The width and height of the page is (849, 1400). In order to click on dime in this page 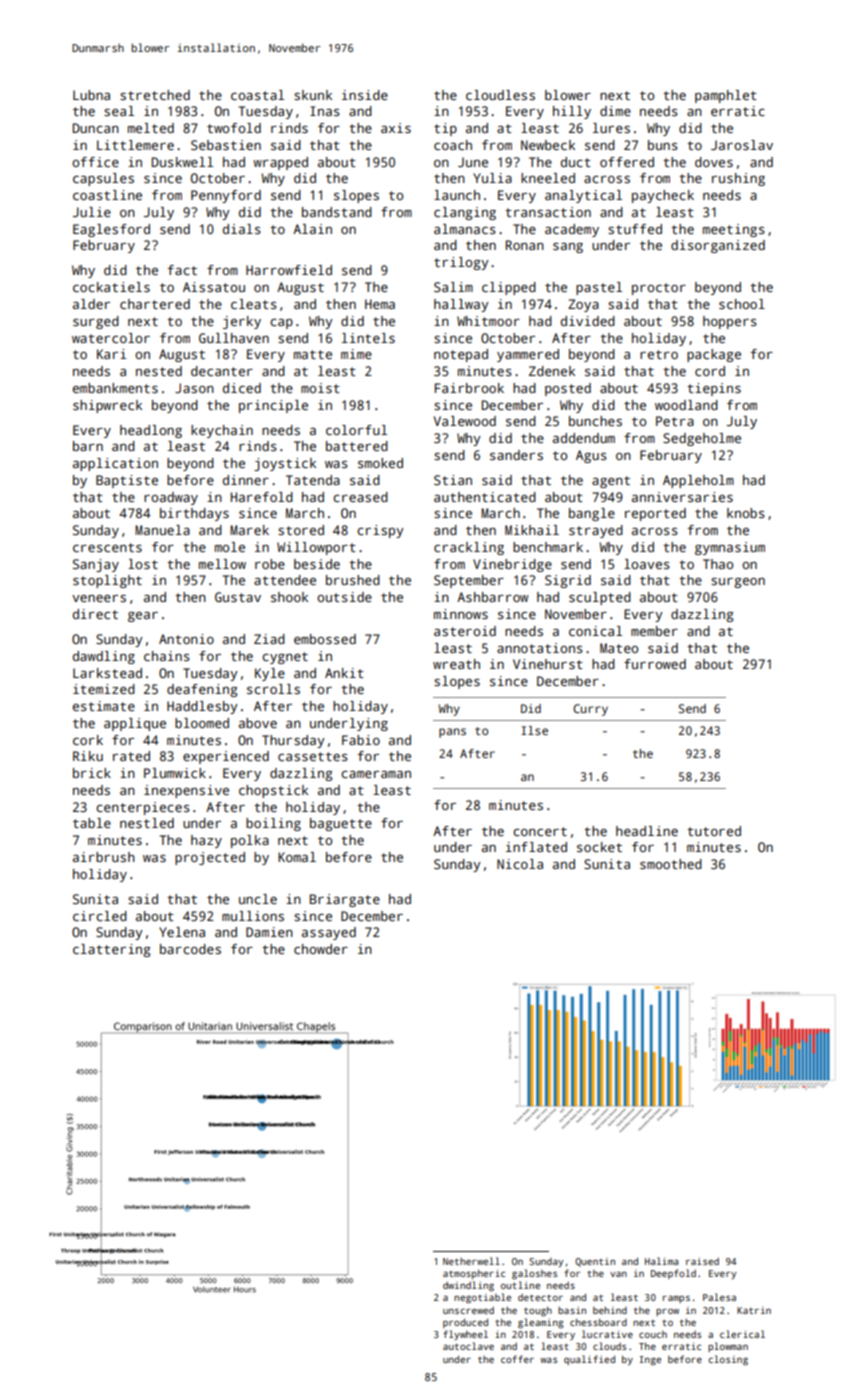, I will do `click(615, 111)`.
